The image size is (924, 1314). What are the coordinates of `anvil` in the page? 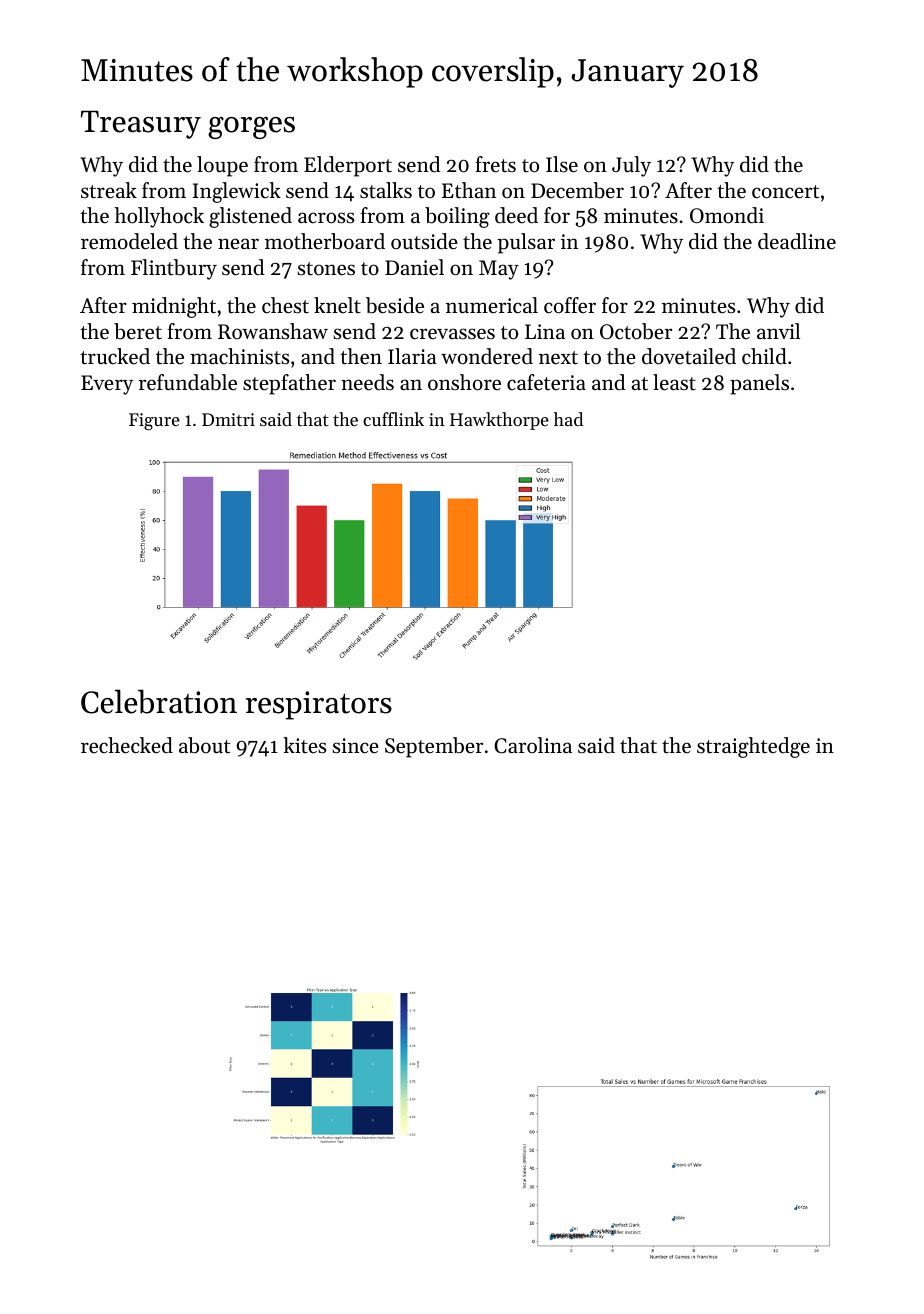 It's located at (778, 331).
